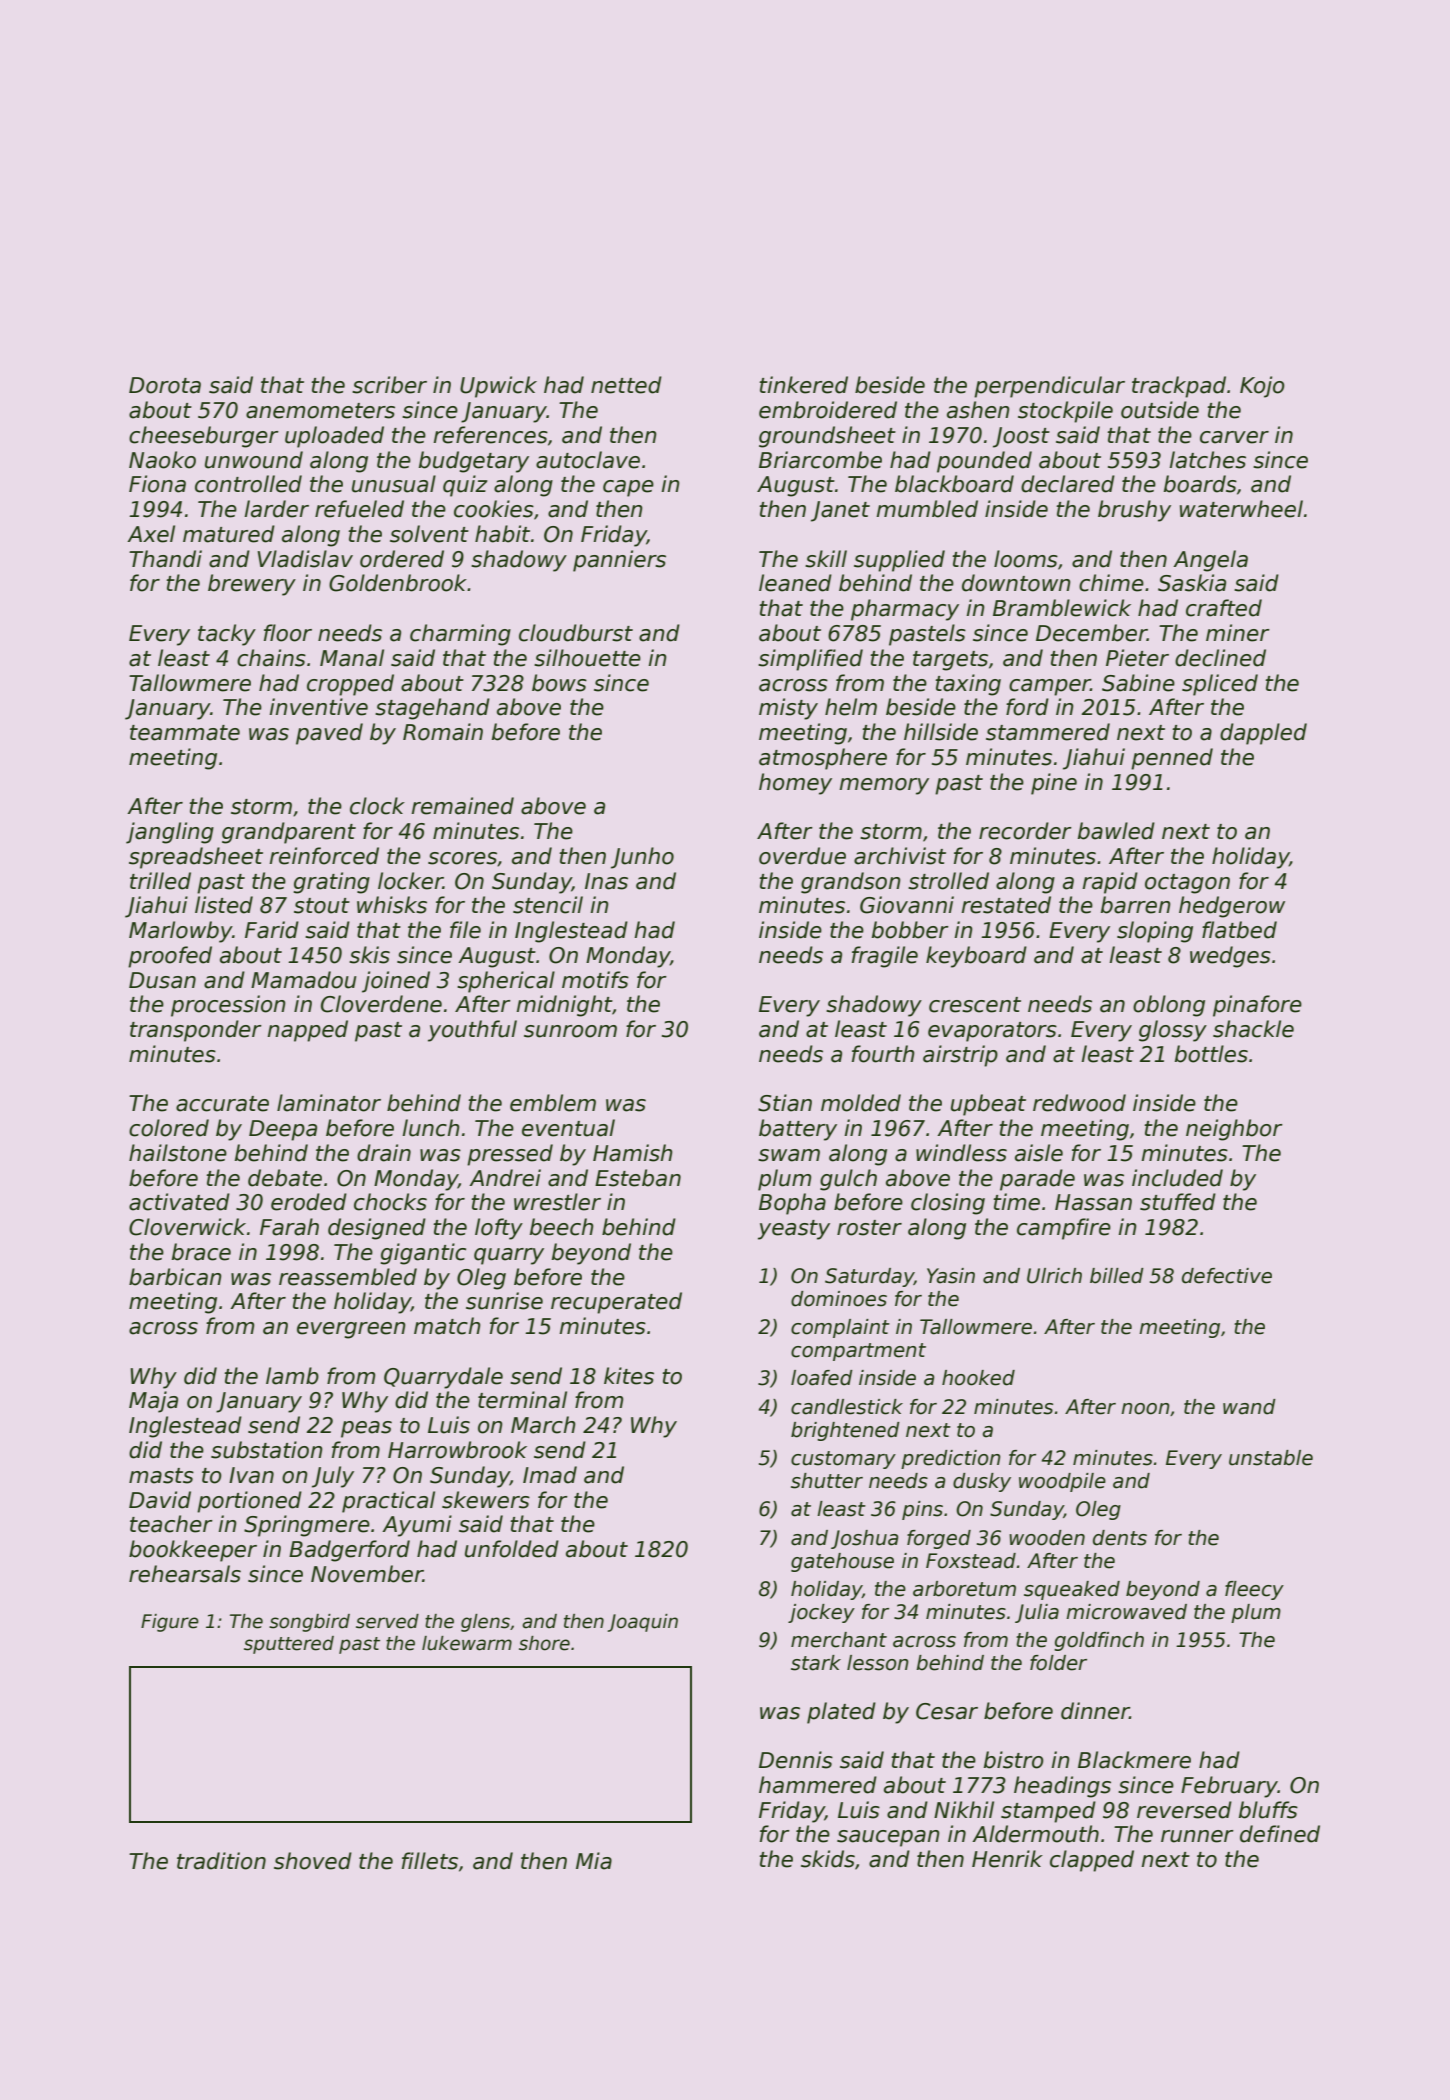 The height and width of the screenshot is (2100, 1450). I want to click on time, so click(1016, 1202).
